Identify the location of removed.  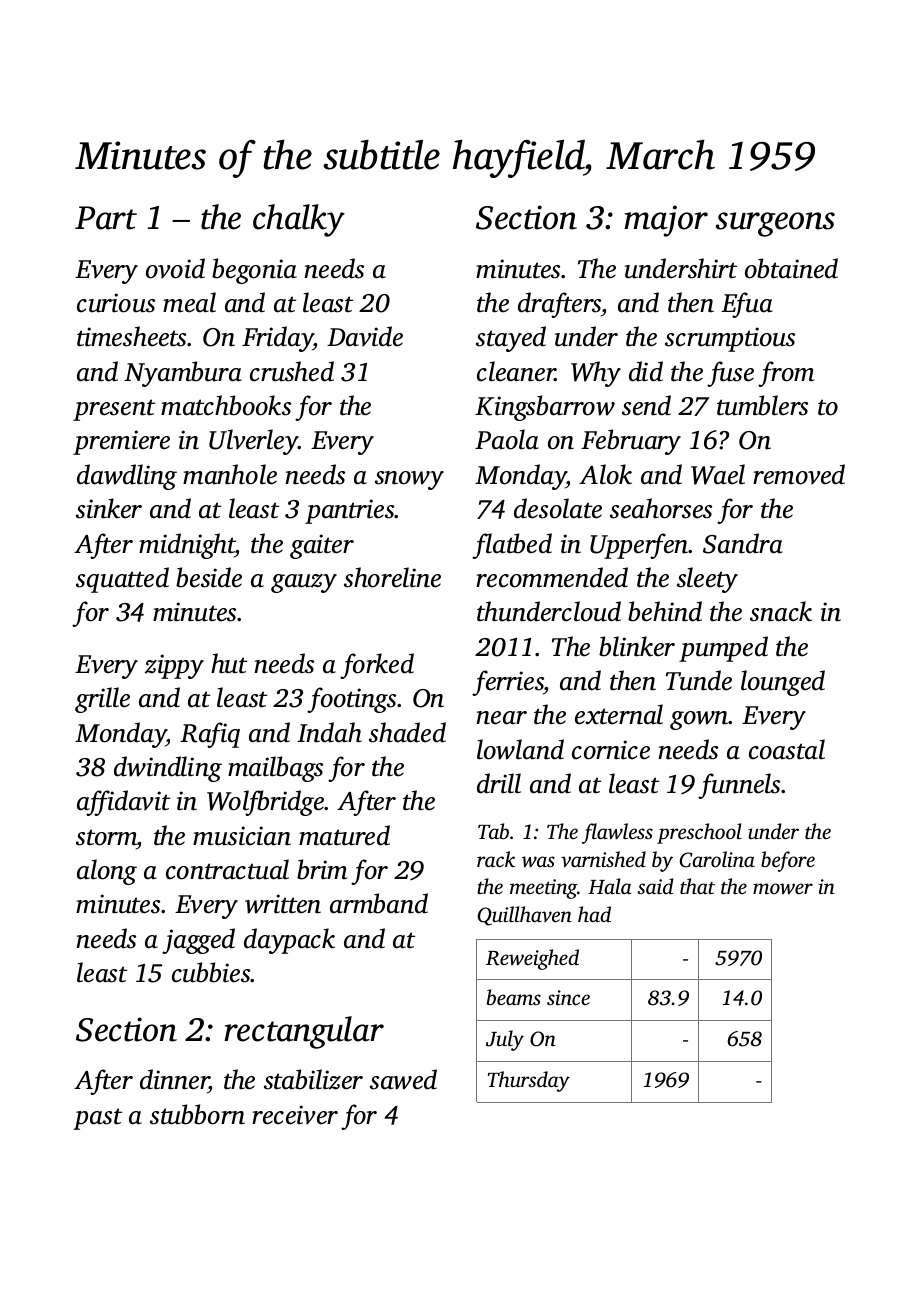
(799, 474).
